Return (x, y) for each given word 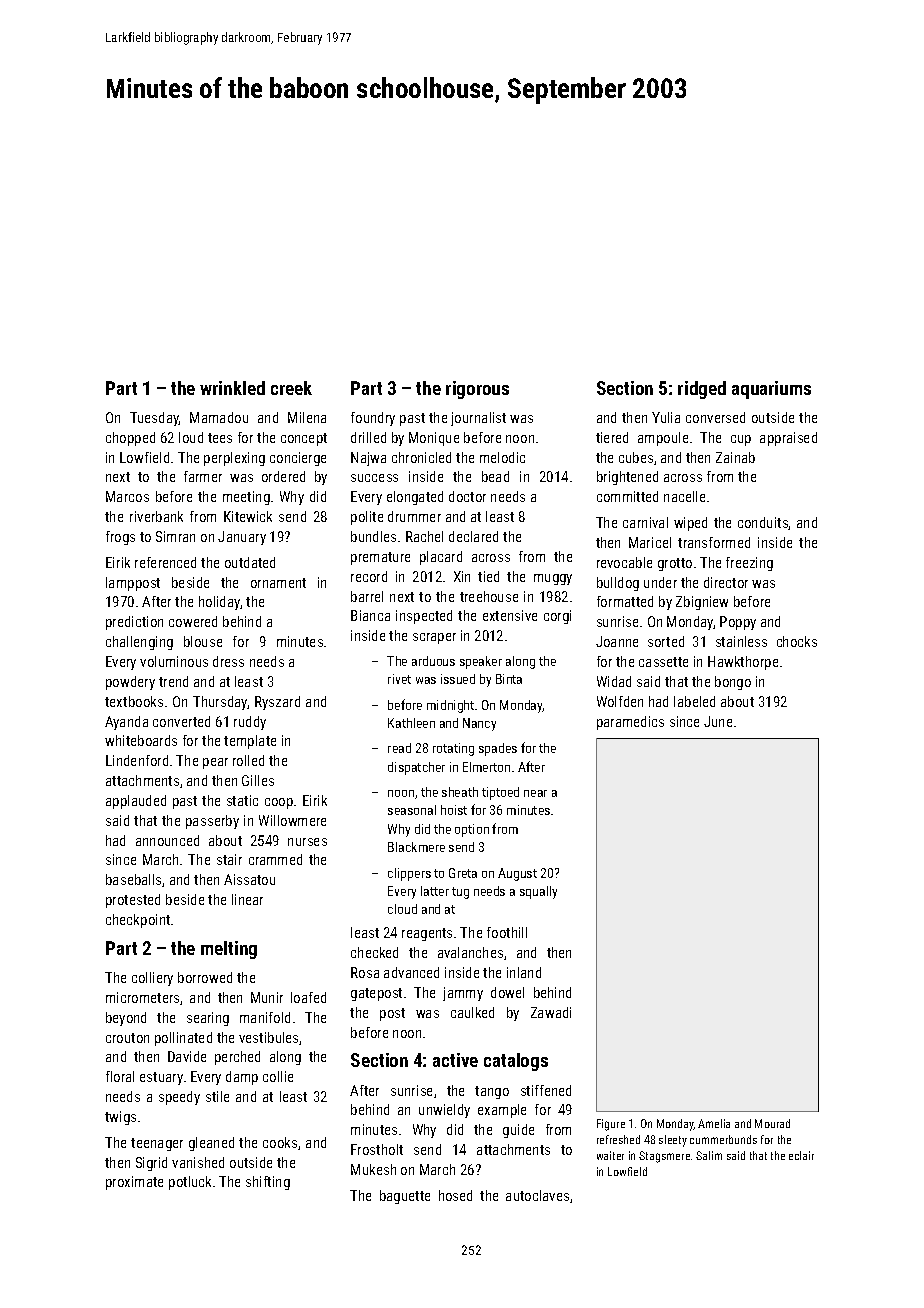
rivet (399, 679)
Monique (434, 439)
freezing (749, 564)
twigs (120, 1118)
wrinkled (232, 388)
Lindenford (137, 760)
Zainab (735, 457)
